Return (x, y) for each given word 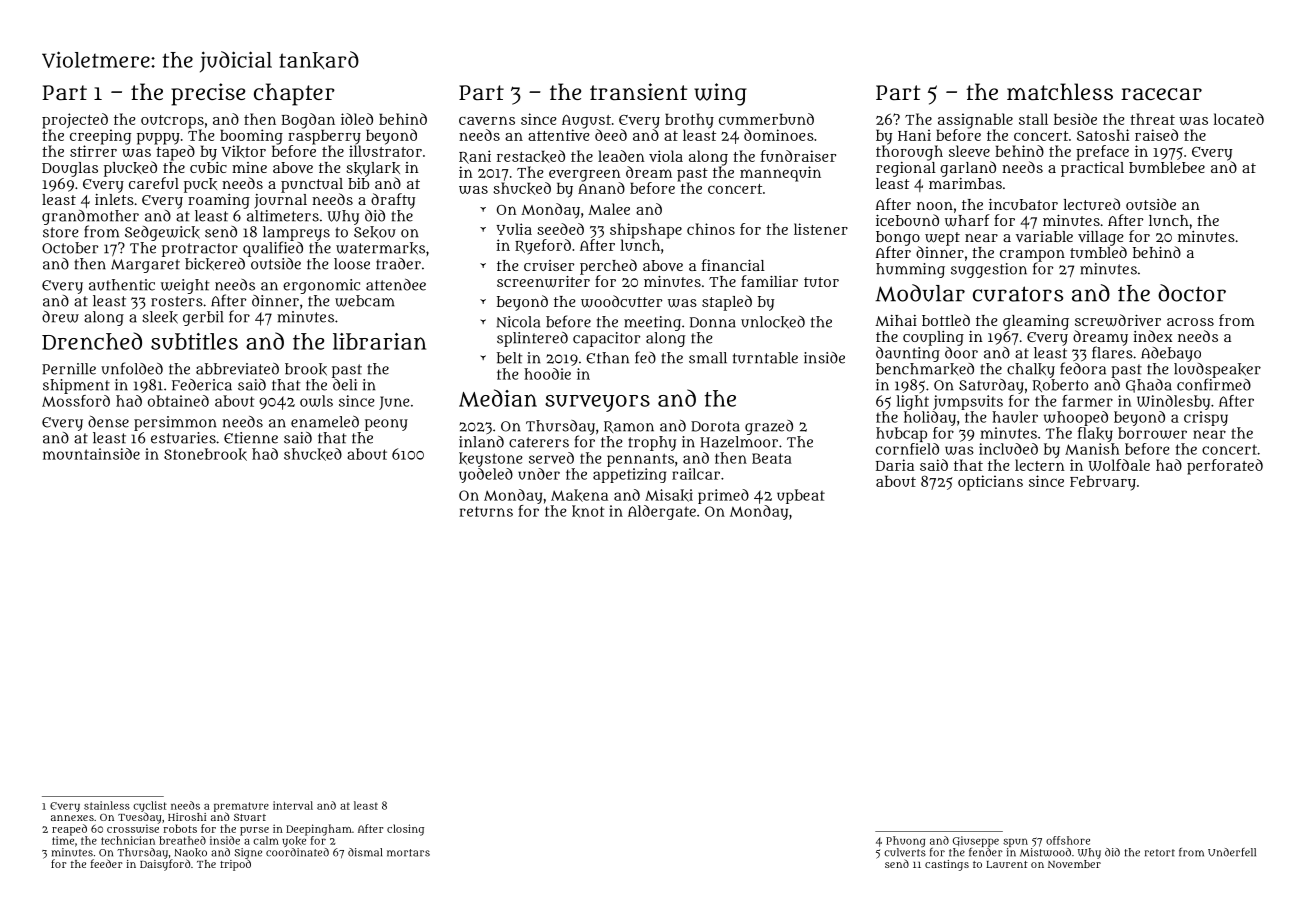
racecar (1161, 94)
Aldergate (662, 512)
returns (486, 511)
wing (720, 94)
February (1103, 483)
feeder (107, 863)
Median (498, 398)
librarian (379, 341)
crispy (1206, 418)
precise (208, 94)
